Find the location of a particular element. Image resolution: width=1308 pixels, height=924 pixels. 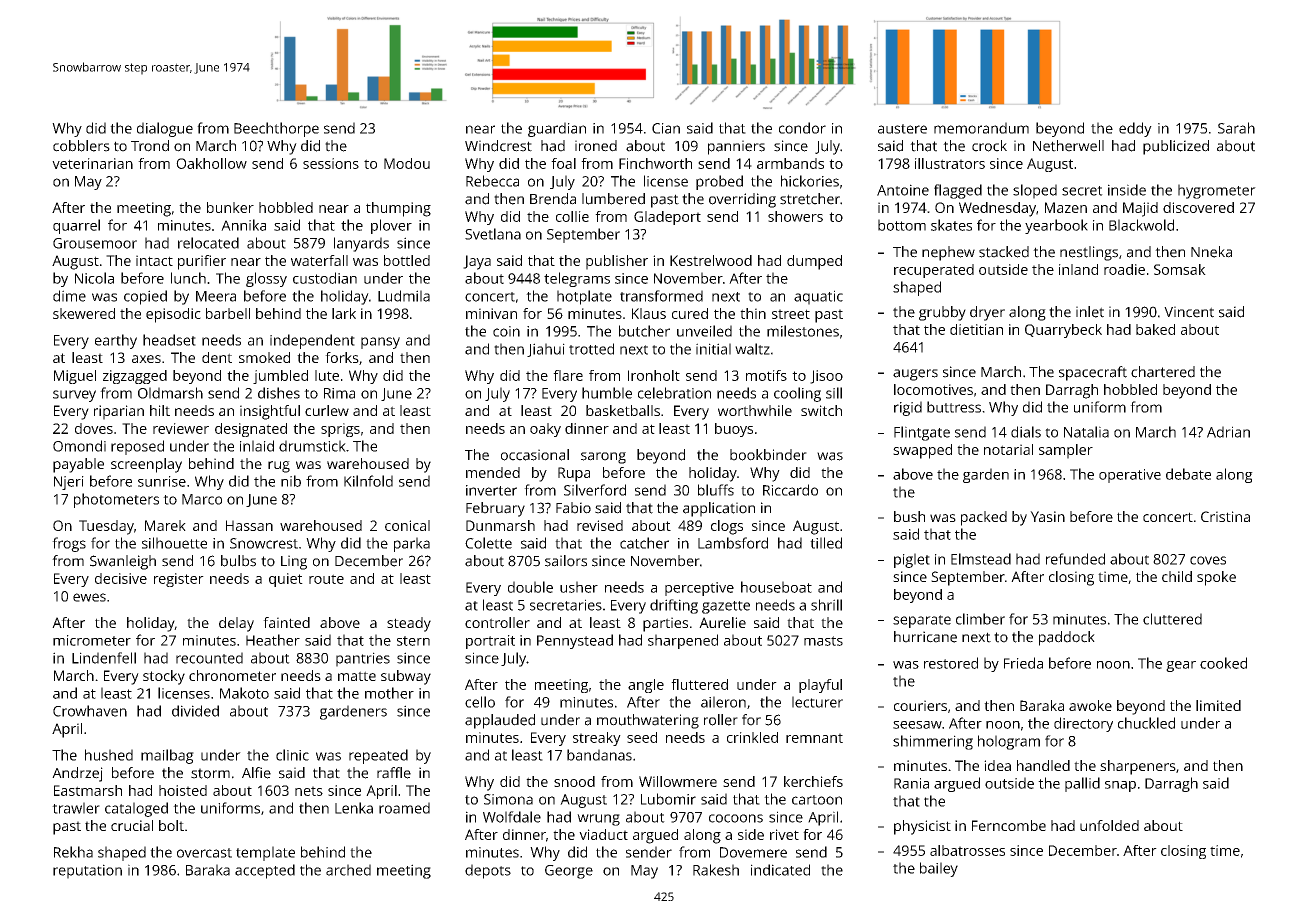

drifting is located at coordinates (674, 606).
